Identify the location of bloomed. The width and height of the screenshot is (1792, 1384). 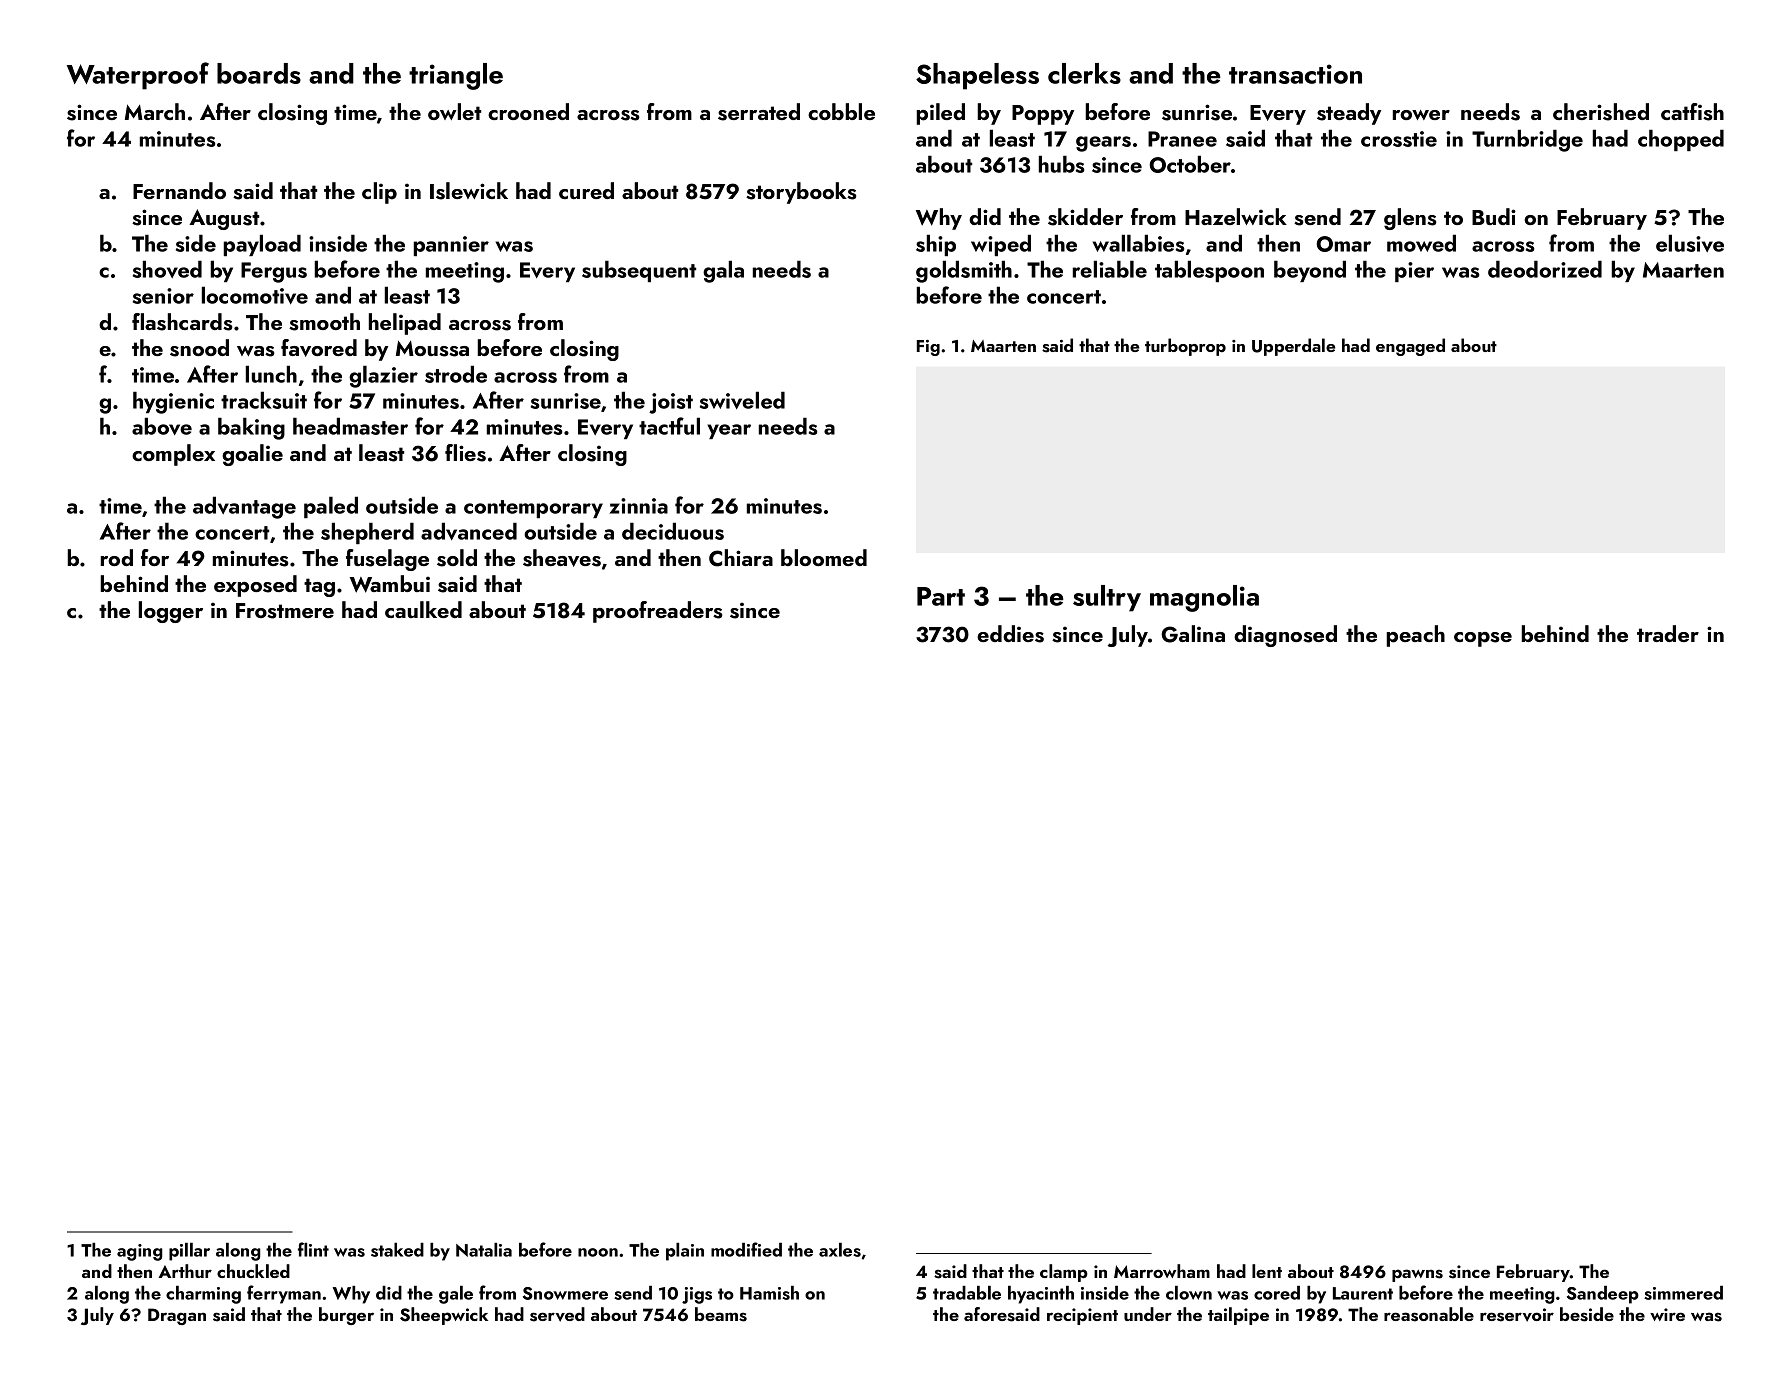
(824, 557).
